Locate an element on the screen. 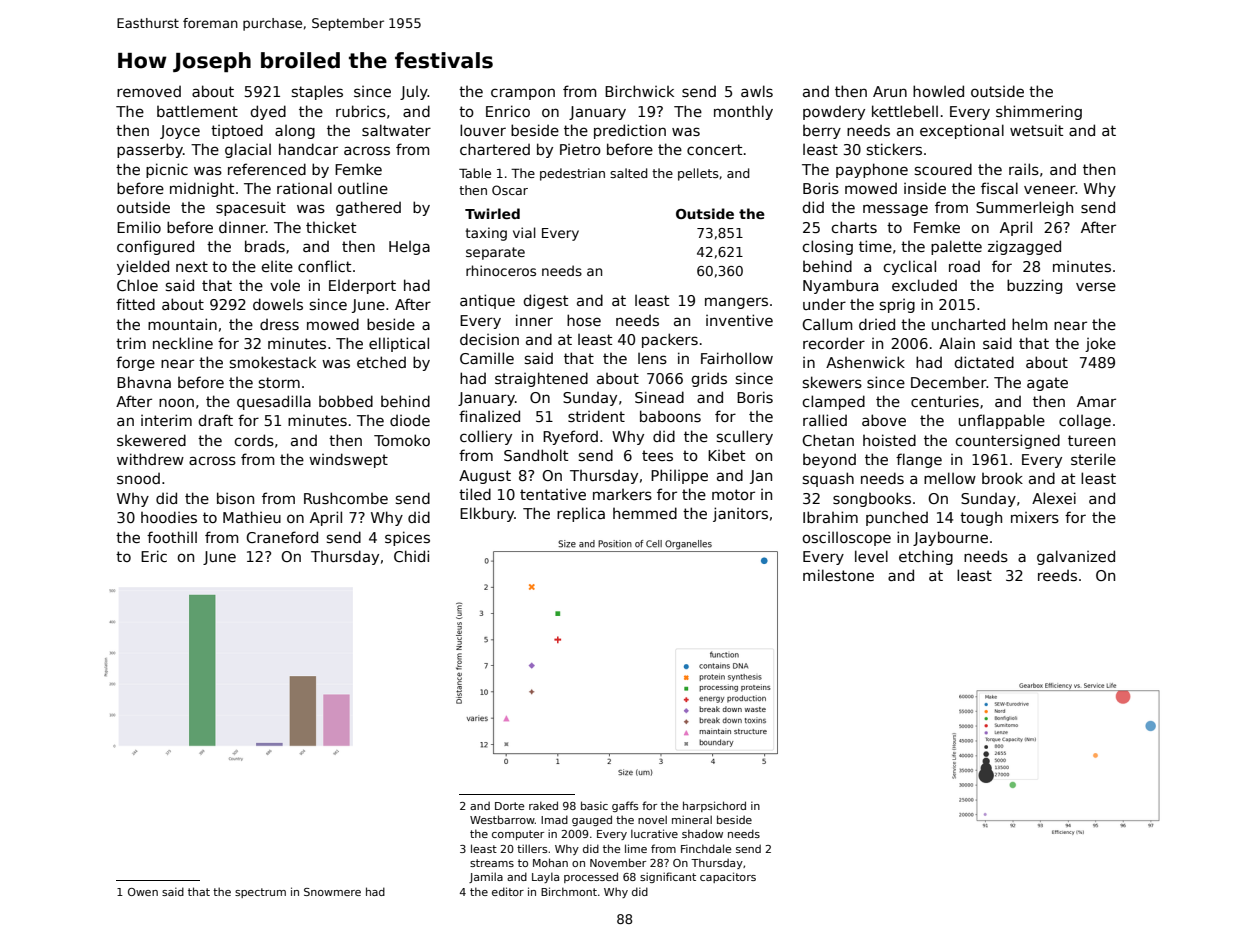  Pietro is located at coordinates (580, 149).
